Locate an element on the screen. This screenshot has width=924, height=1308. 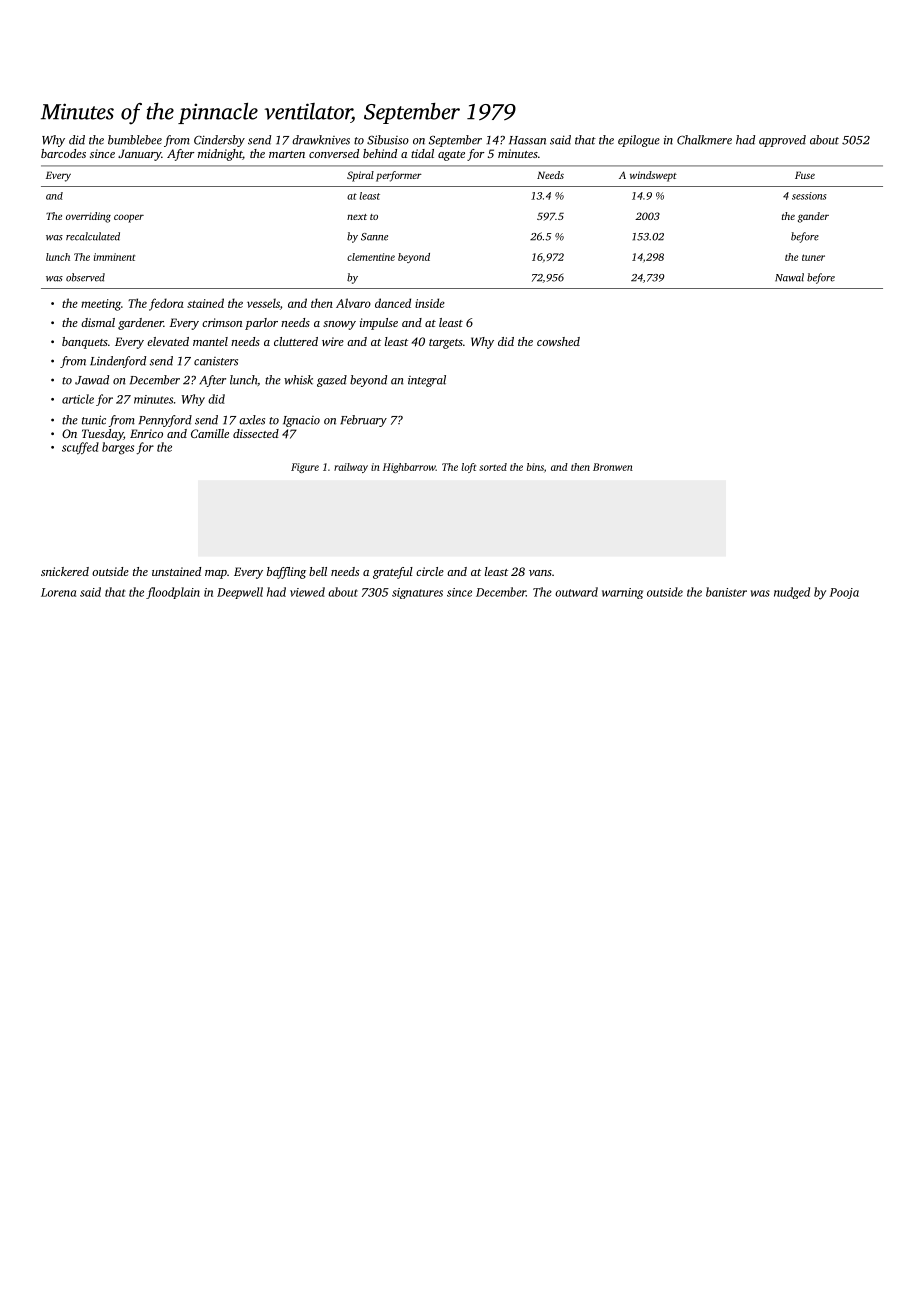
Hassan is located at coordinates (527, 140).
